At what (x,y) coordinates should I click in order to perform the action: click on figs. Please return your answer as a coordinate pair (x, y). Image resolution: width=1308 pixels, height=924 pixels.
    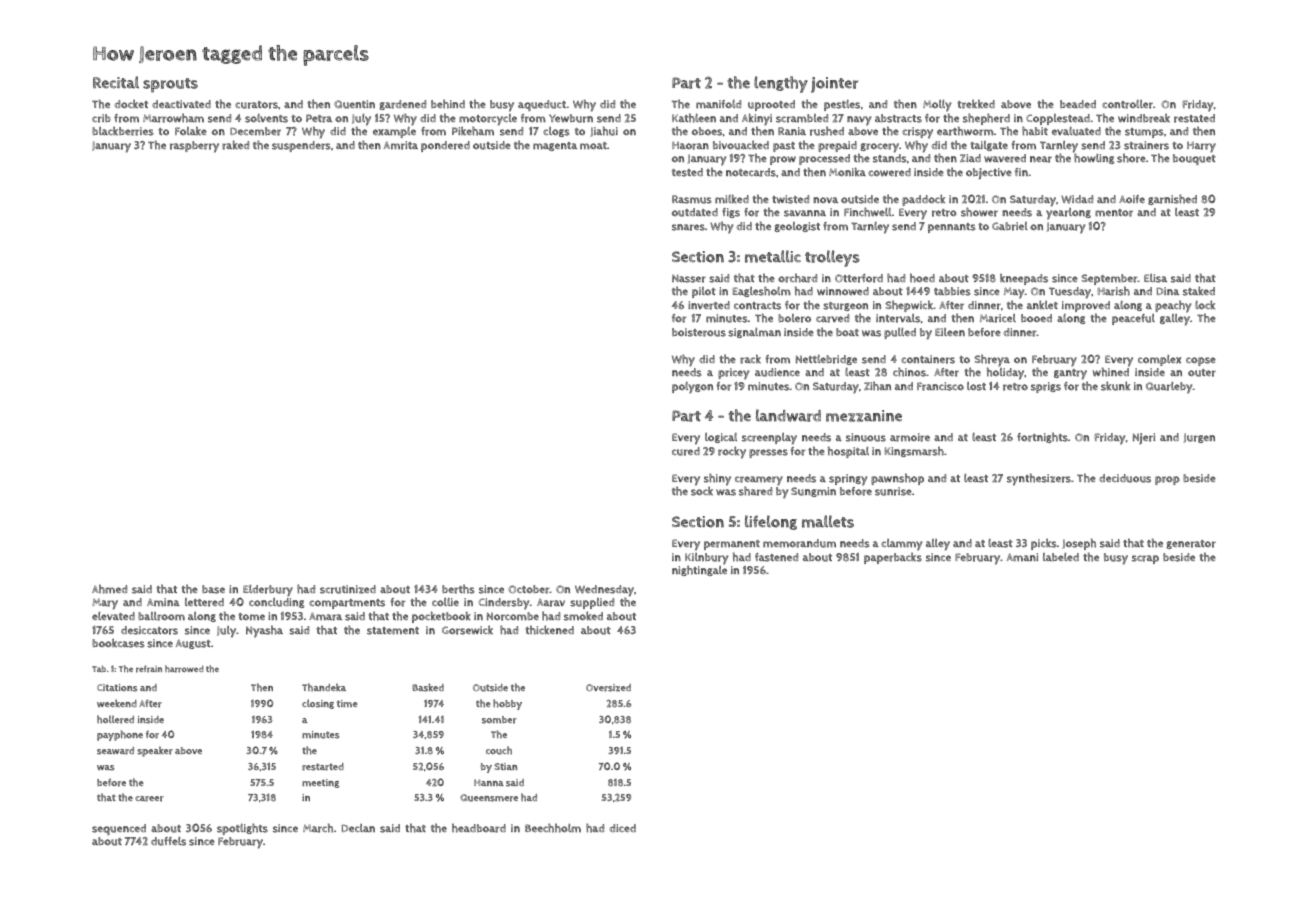
    Looking at the image, I should click on (731, 213).
